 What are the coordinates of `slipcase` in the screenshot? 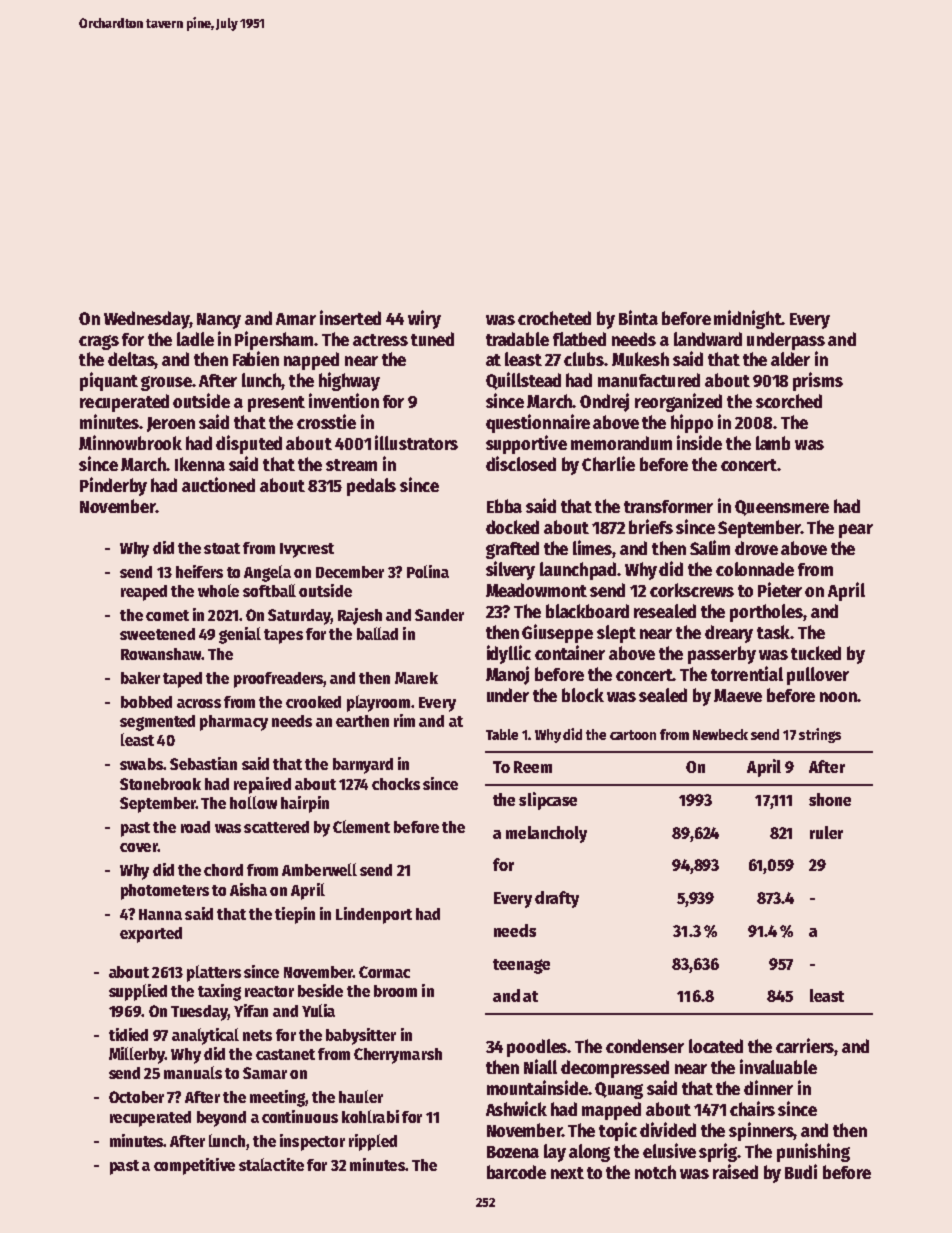 It's located at (548, 801).
